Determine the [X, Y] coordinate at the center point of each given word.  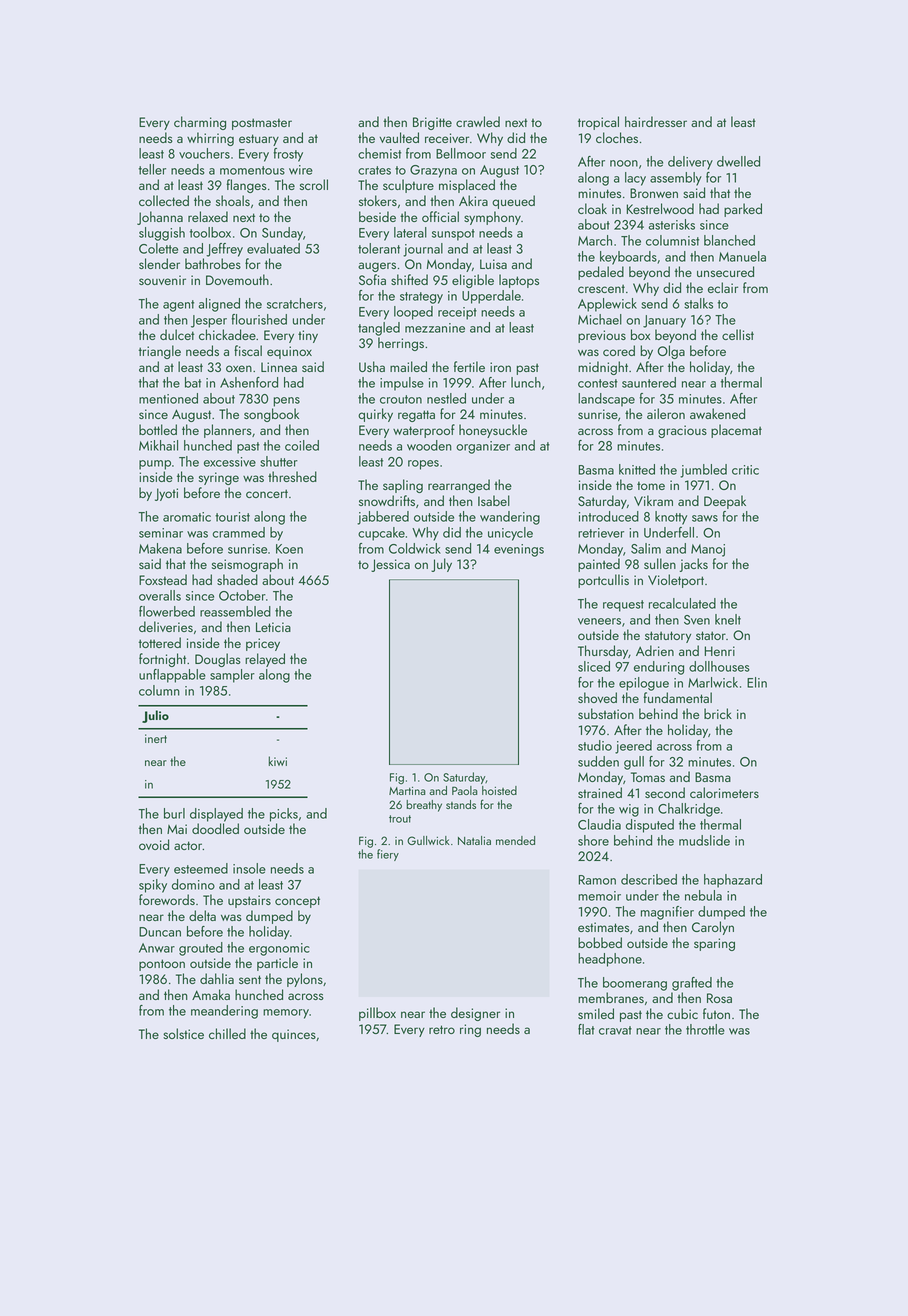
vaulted [399, 137]
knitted [637, 469]
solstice [183, 1033]
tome [651, 485]
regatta [416, 416]
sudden [598, 761]
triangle [160, 352]
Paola [465, 790]
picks [284, 815]
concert [267, 493]
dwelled [738, 161]
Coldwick [415, 548]
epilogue [644, 684]
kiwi [278, 761]
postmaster [262, 124]
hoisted [499, 790]
